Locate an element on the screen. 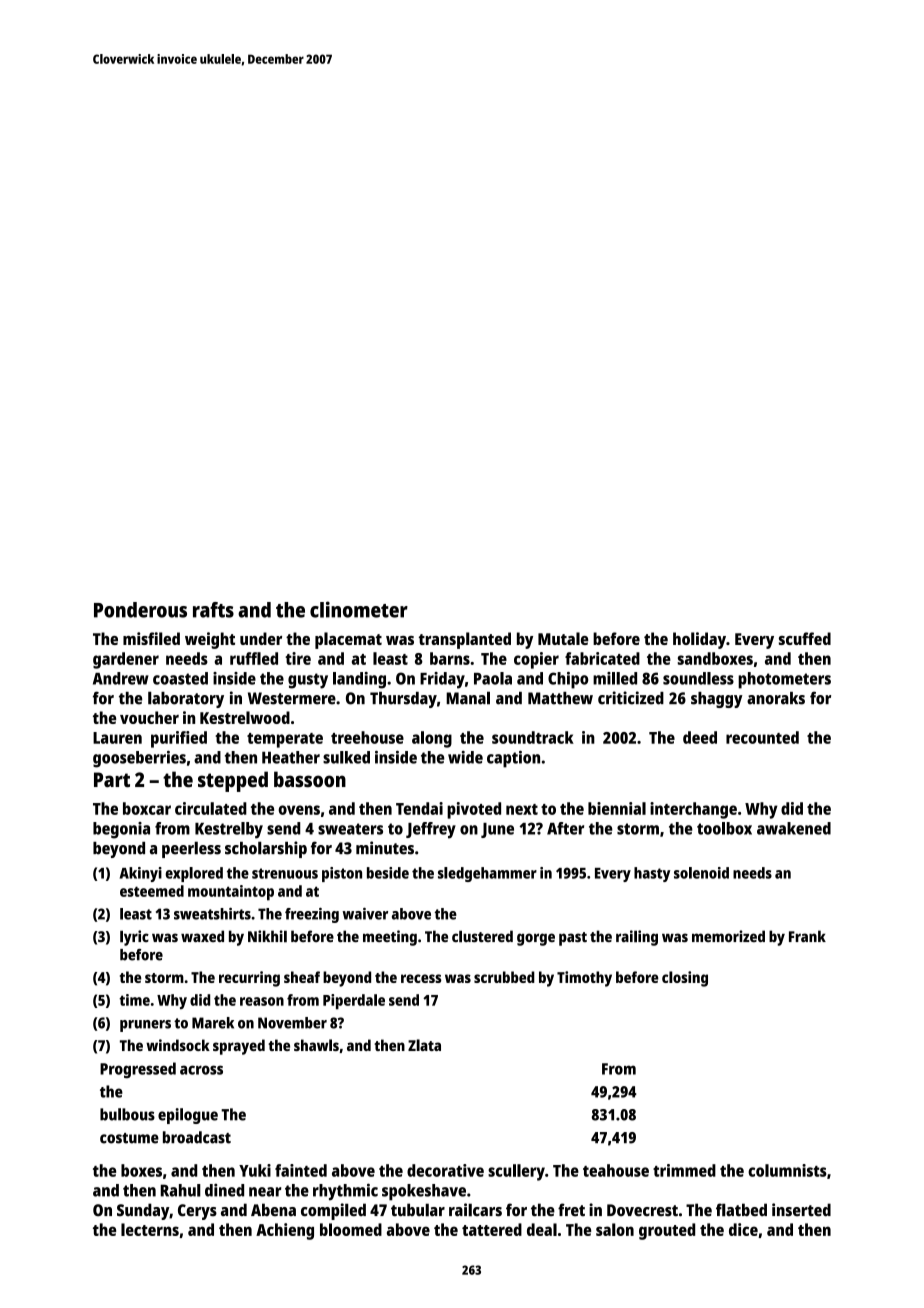 The image size is (924, 1308). sprayed is located at coordinates (239, 1047).
